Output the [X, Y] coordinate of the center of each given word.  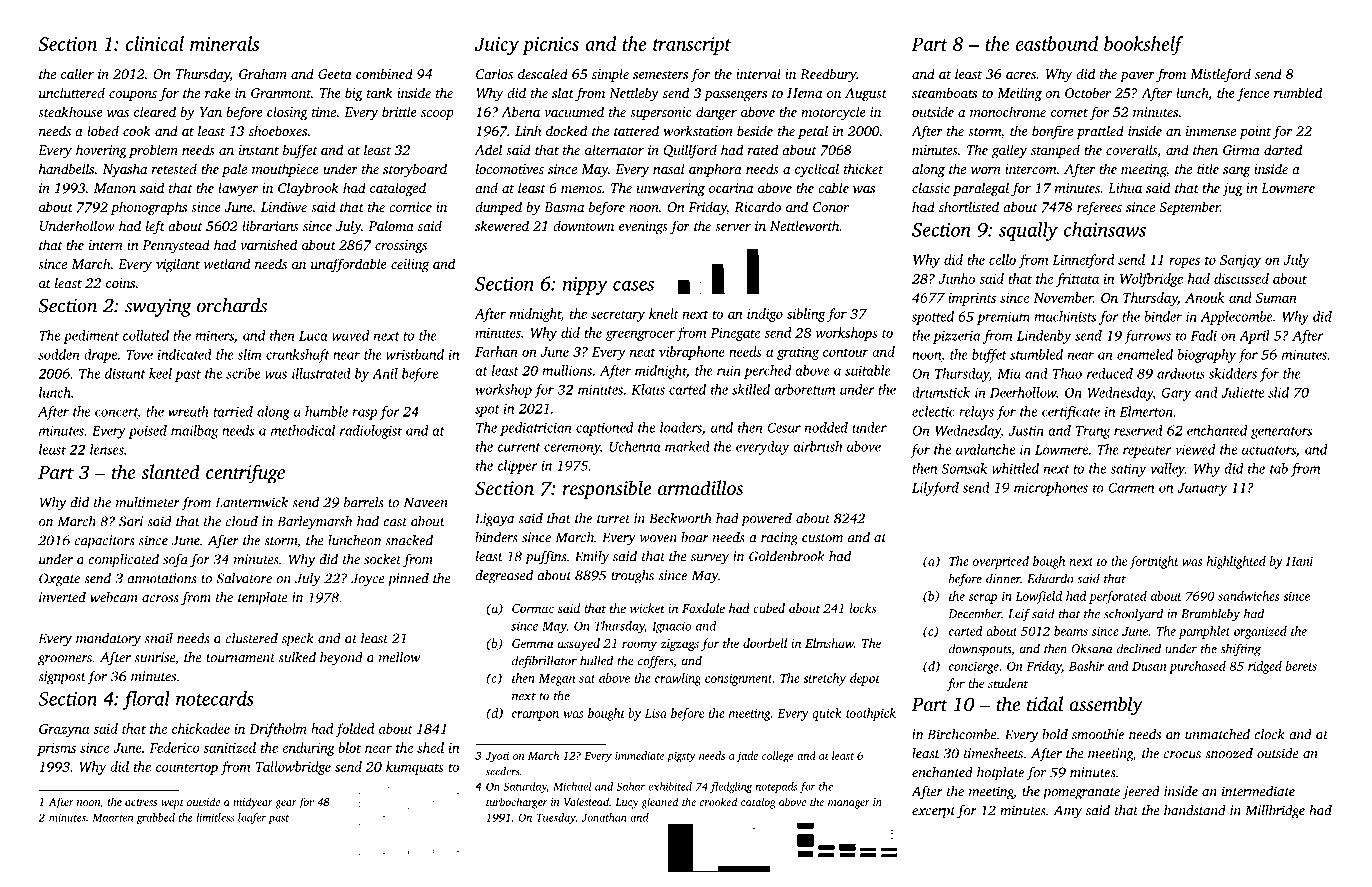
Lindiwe [284, 206]
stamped [1055, 151]
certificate [1071, 413]
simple [610, 75]
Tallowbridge [293, 768]
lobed [103, 130]
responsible [606, 490]
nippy [585, 286]
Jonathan [604, 817]
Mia [1009, 373]
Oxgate [59, 580]
